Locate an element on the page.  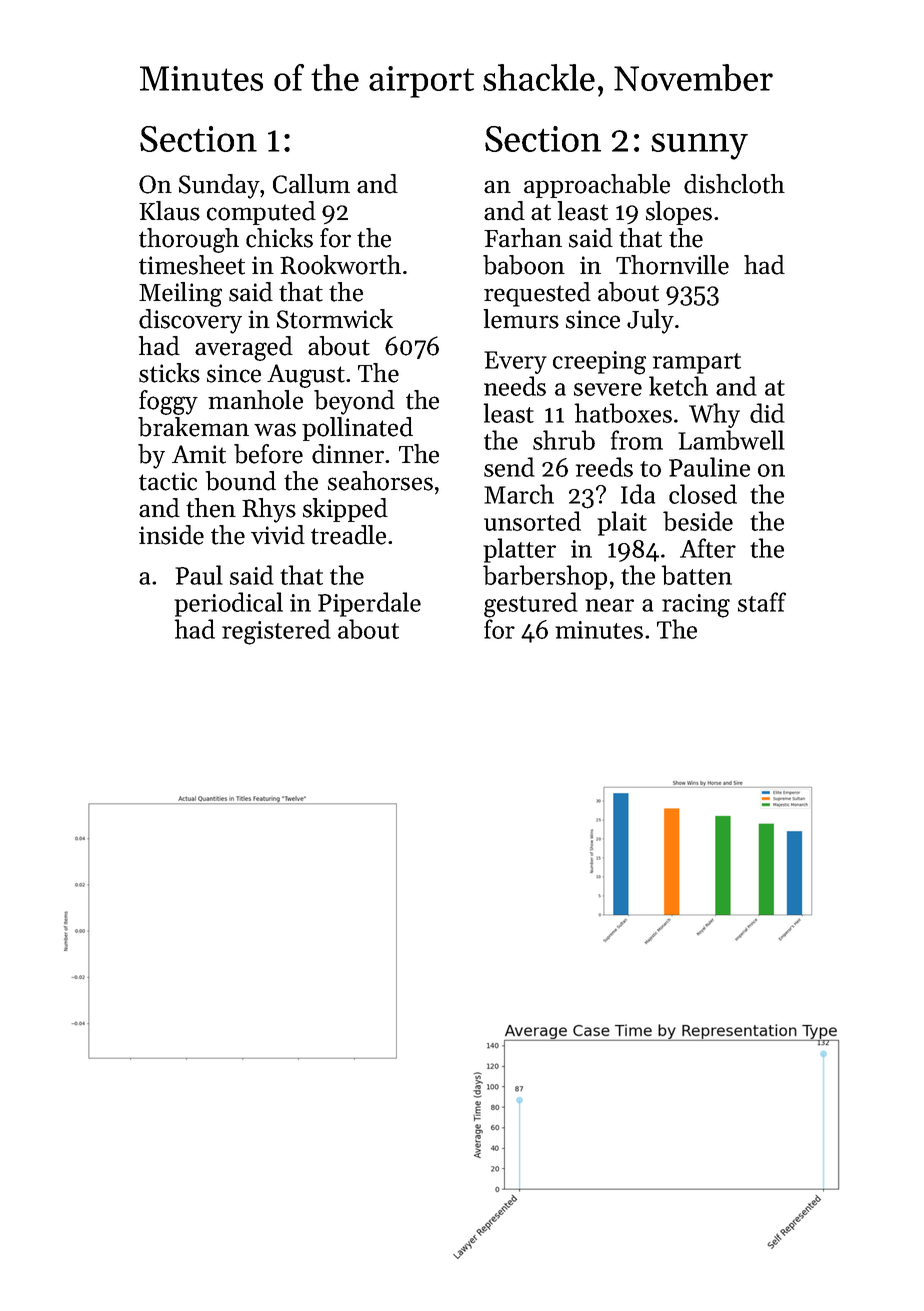
Callum is located at coordinates (311, 184).
